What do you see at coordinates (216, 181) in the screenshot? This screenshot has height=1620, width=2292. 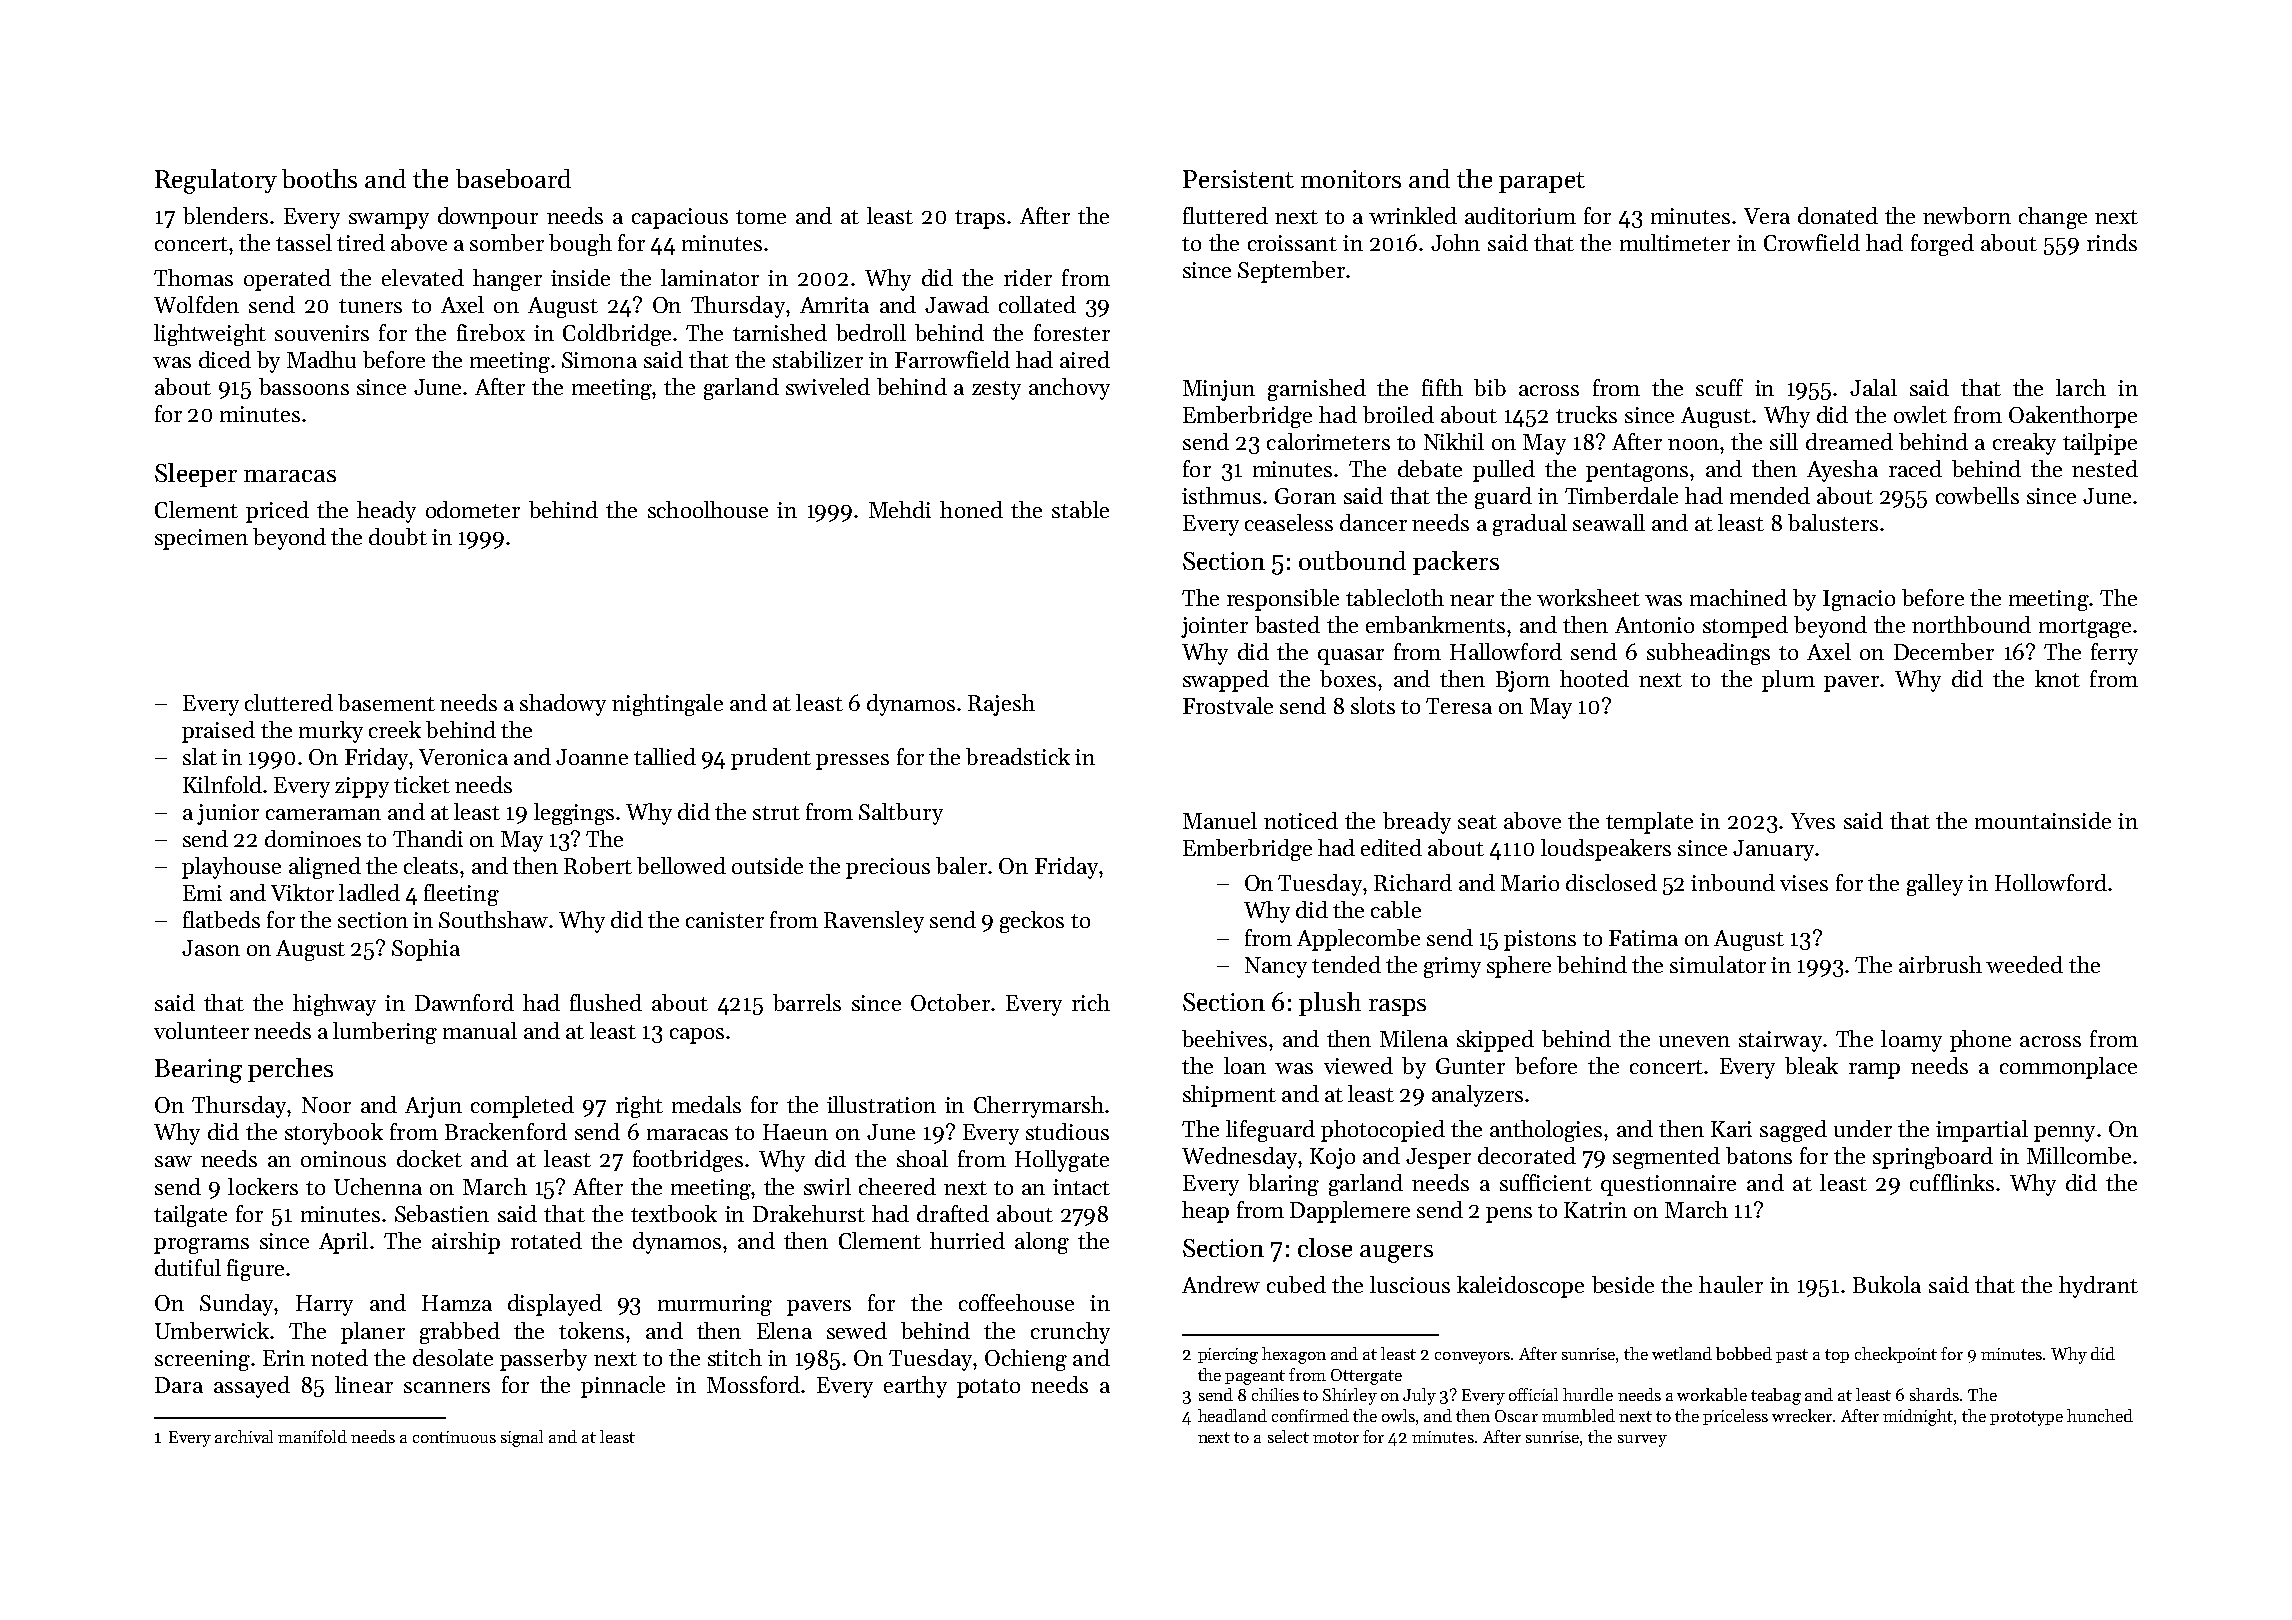 I see `Regulatory` at bounding box center [216, 181].
